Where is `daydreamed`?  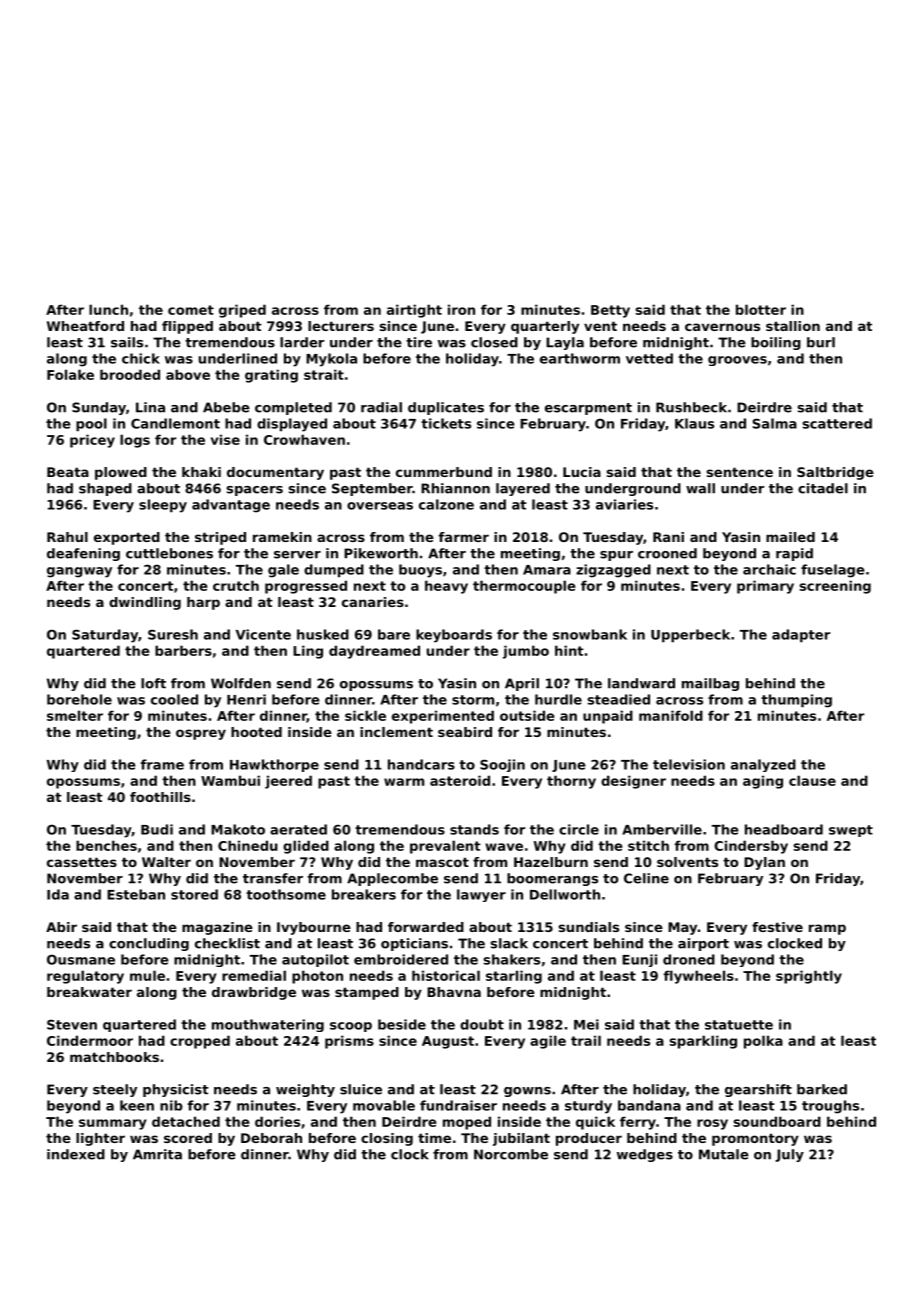 daydreamed is located at coordinates (374, 652).
